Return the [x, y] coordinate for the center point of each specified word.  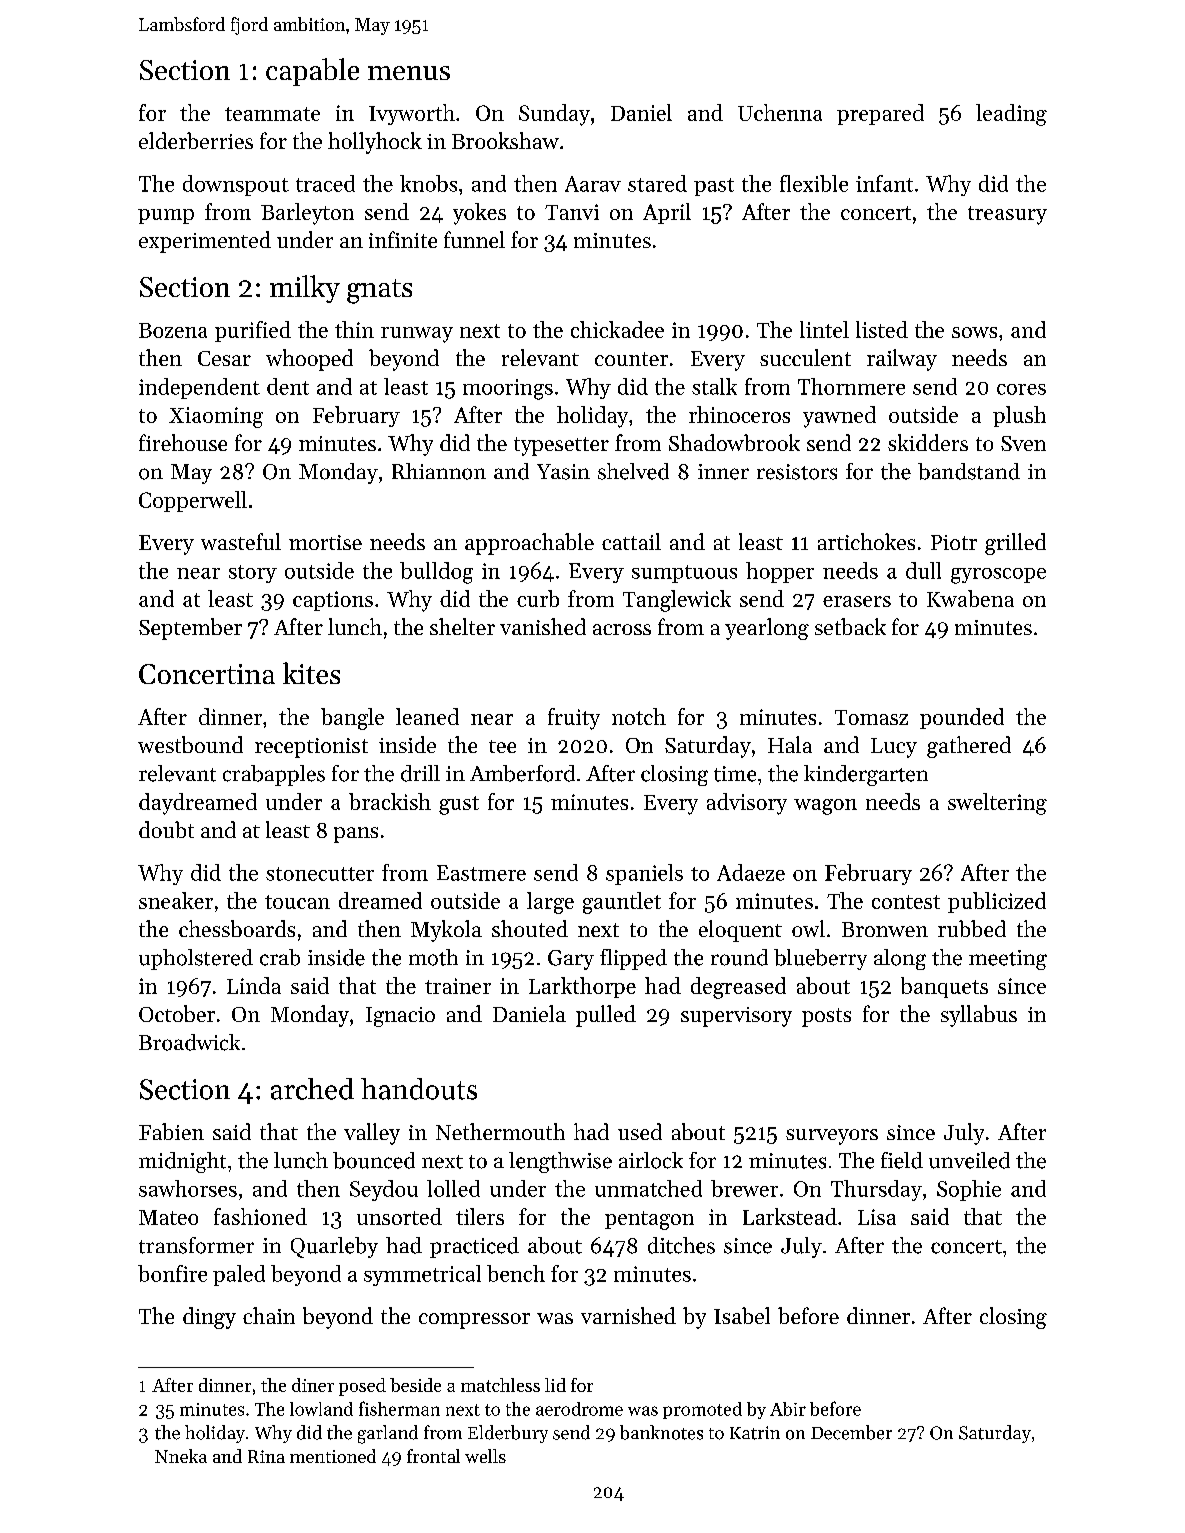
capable [312, 72]
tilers [480, 1216]
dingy [209, 1318]
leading [1011, 115]
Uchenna [780, 112]
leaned [427, 716]
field [902, 1160]
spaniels [644, 874]
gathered [969, 747]
